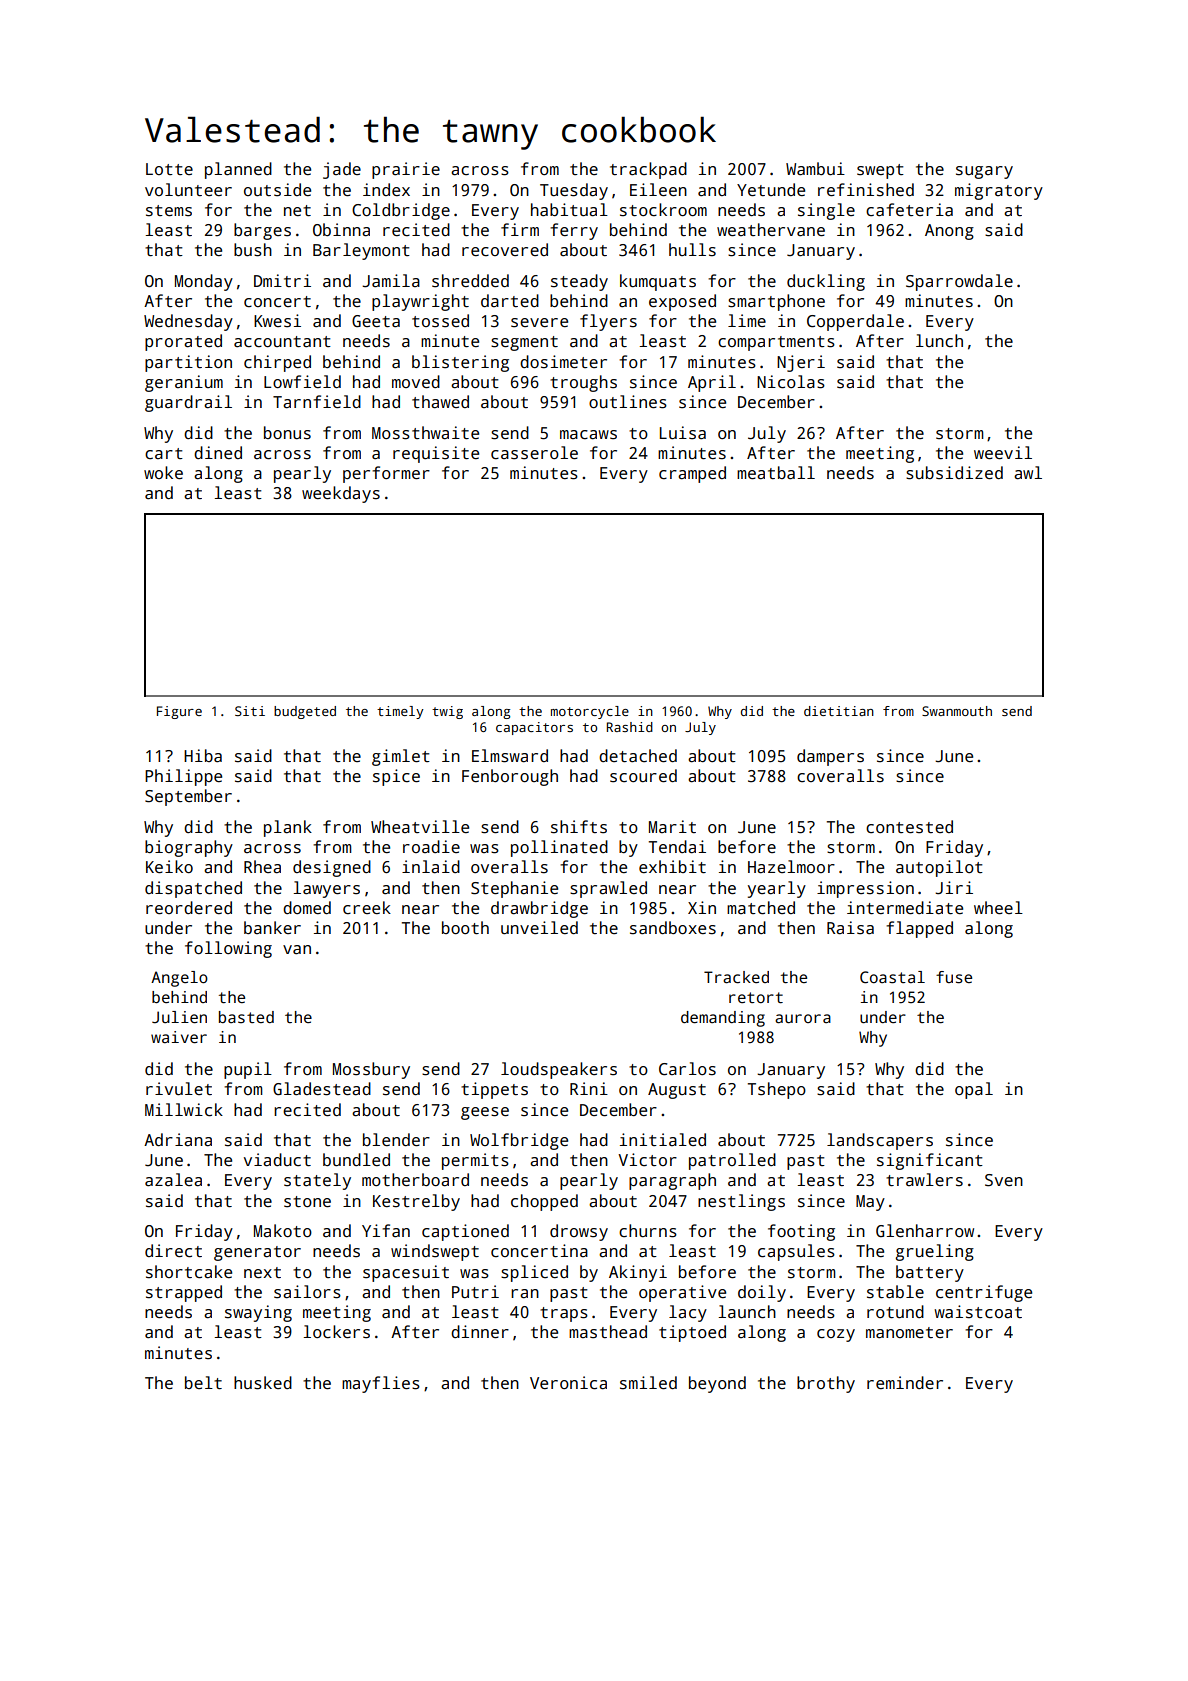  Describe the element at coordinates (406, 170) in the image. I see `prairie` at that location.
